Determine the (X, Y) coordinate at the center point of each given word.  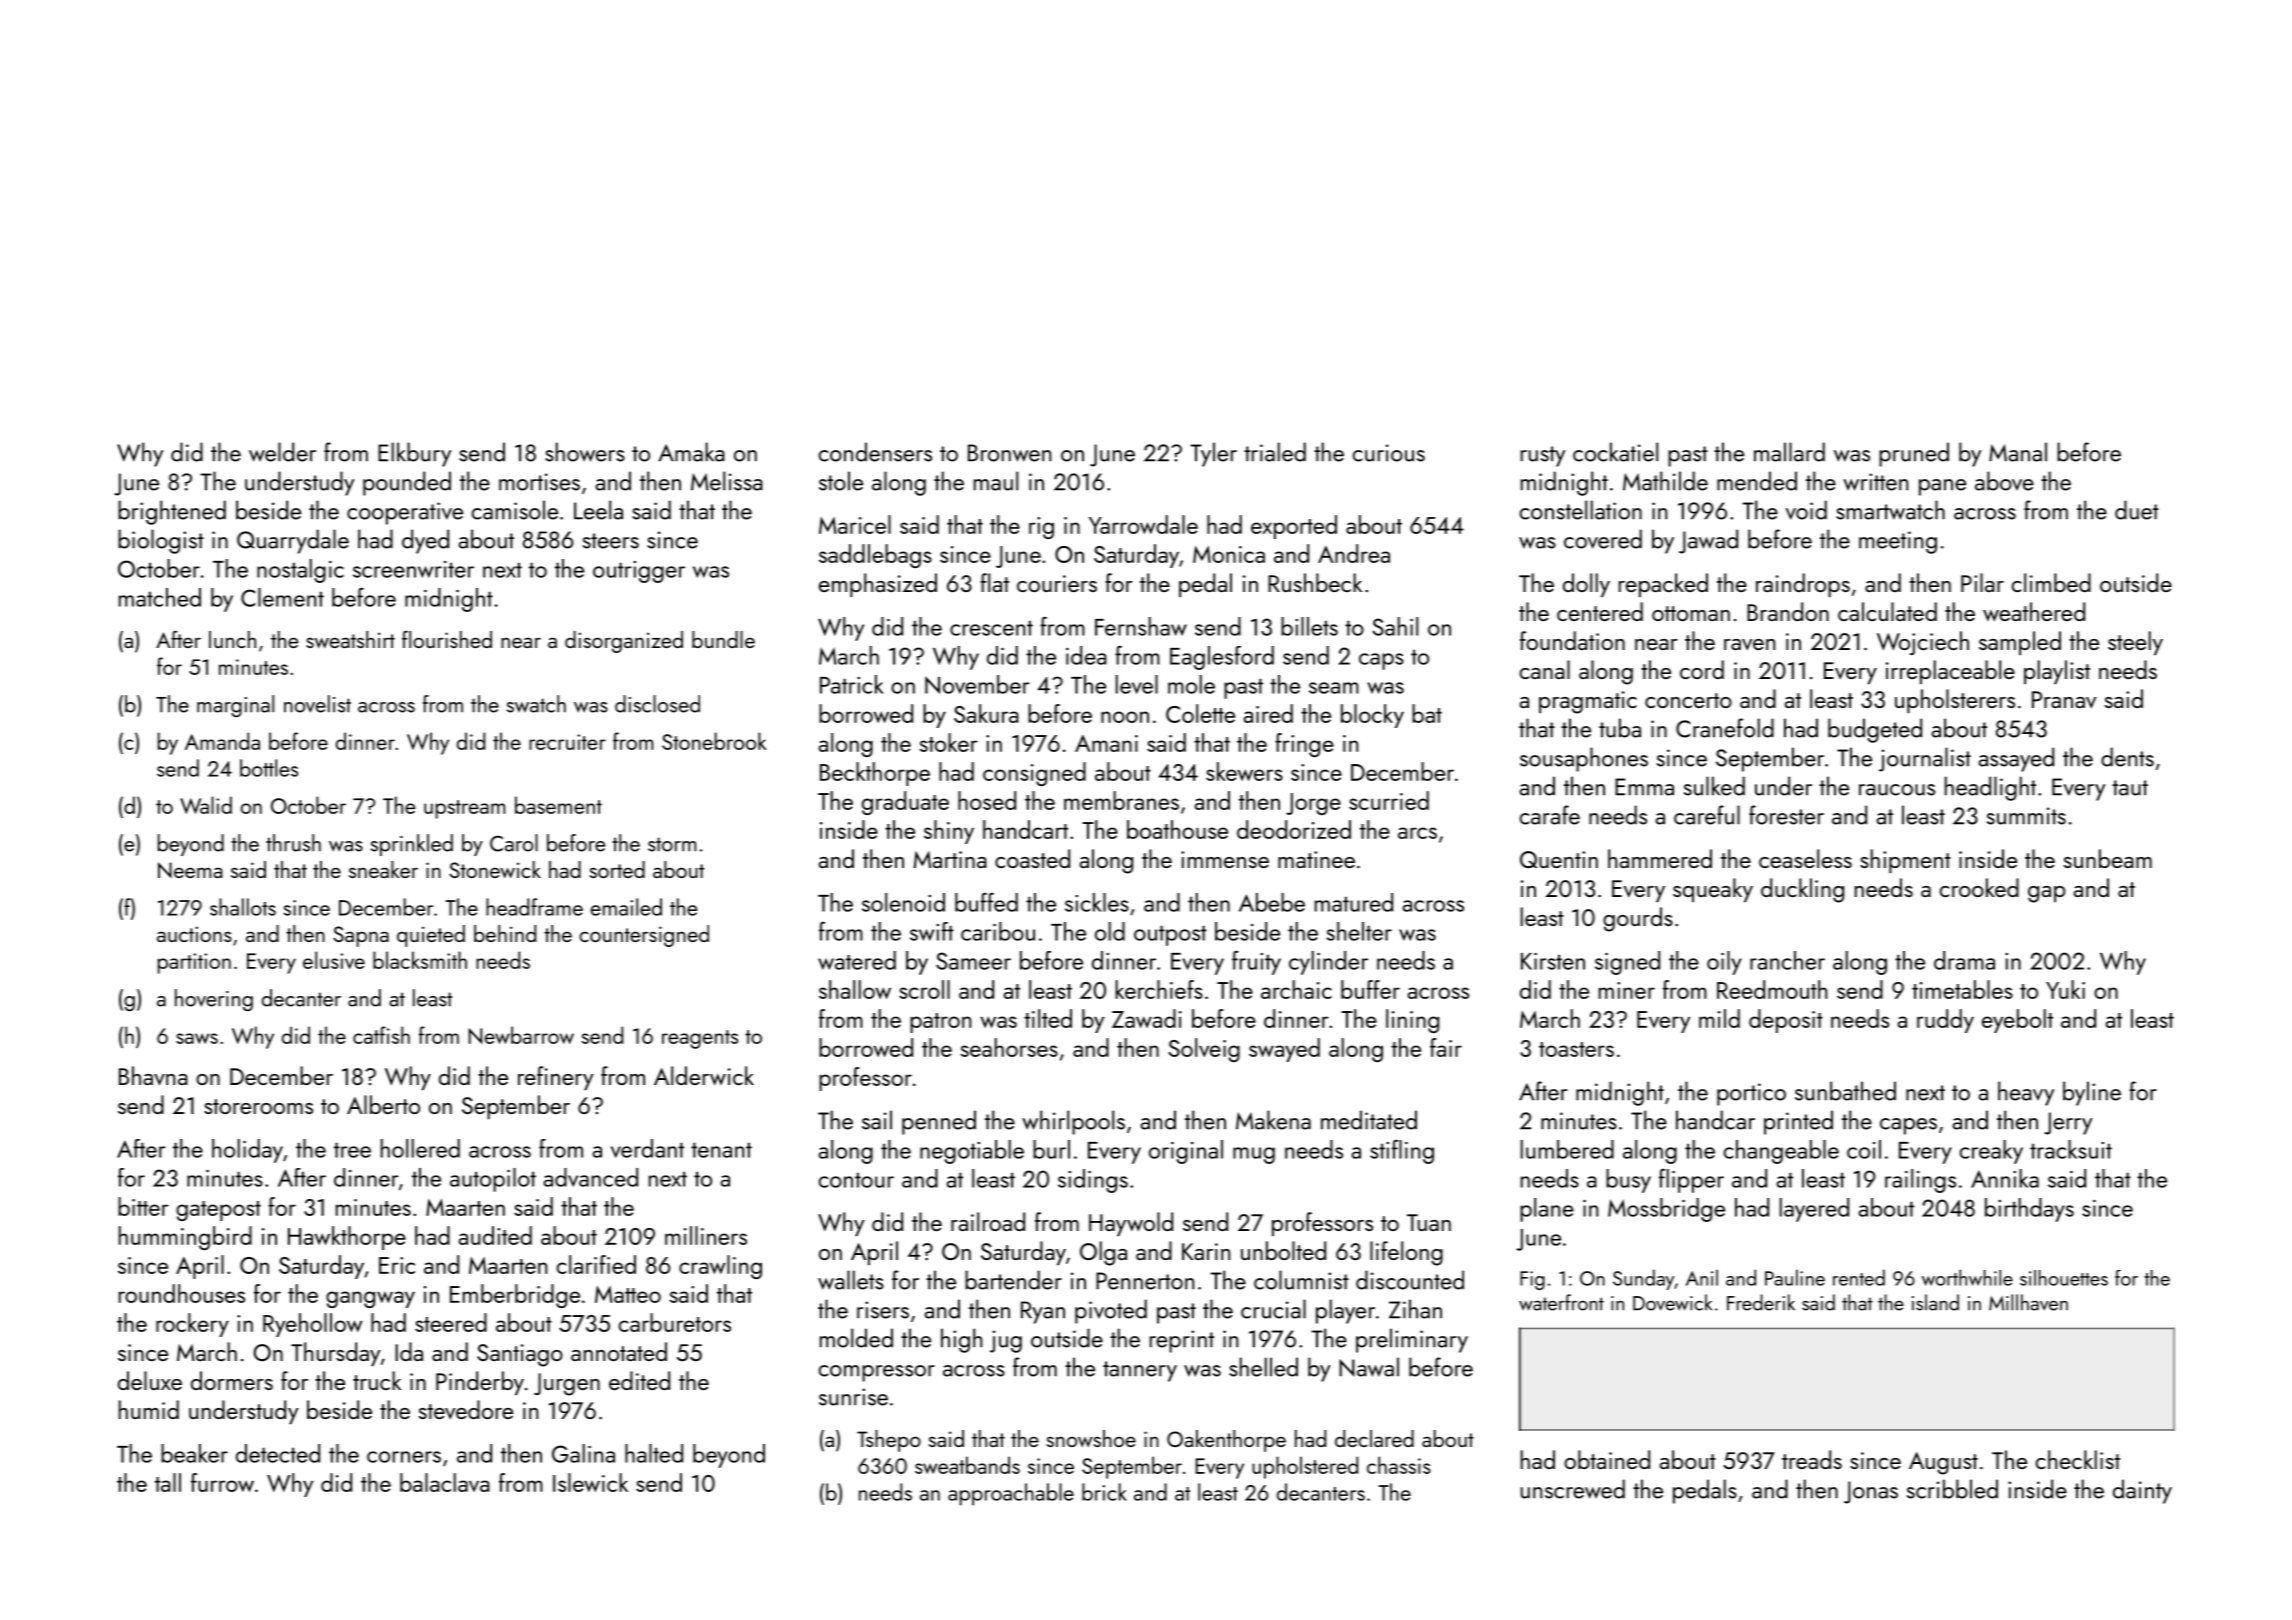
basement (558, 805)
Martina (950, 859)
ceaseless (1805, 858)
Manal (2018, 452)
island (1935, 1302)
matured (1354, 902)
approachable (1011, 1494)
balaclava (445, 1482)
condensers (875, 452)
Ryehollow (313, 1325)
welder (282, 452)
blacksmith (420, 960)
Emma (1644, 787)
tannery (1140, 1371)
